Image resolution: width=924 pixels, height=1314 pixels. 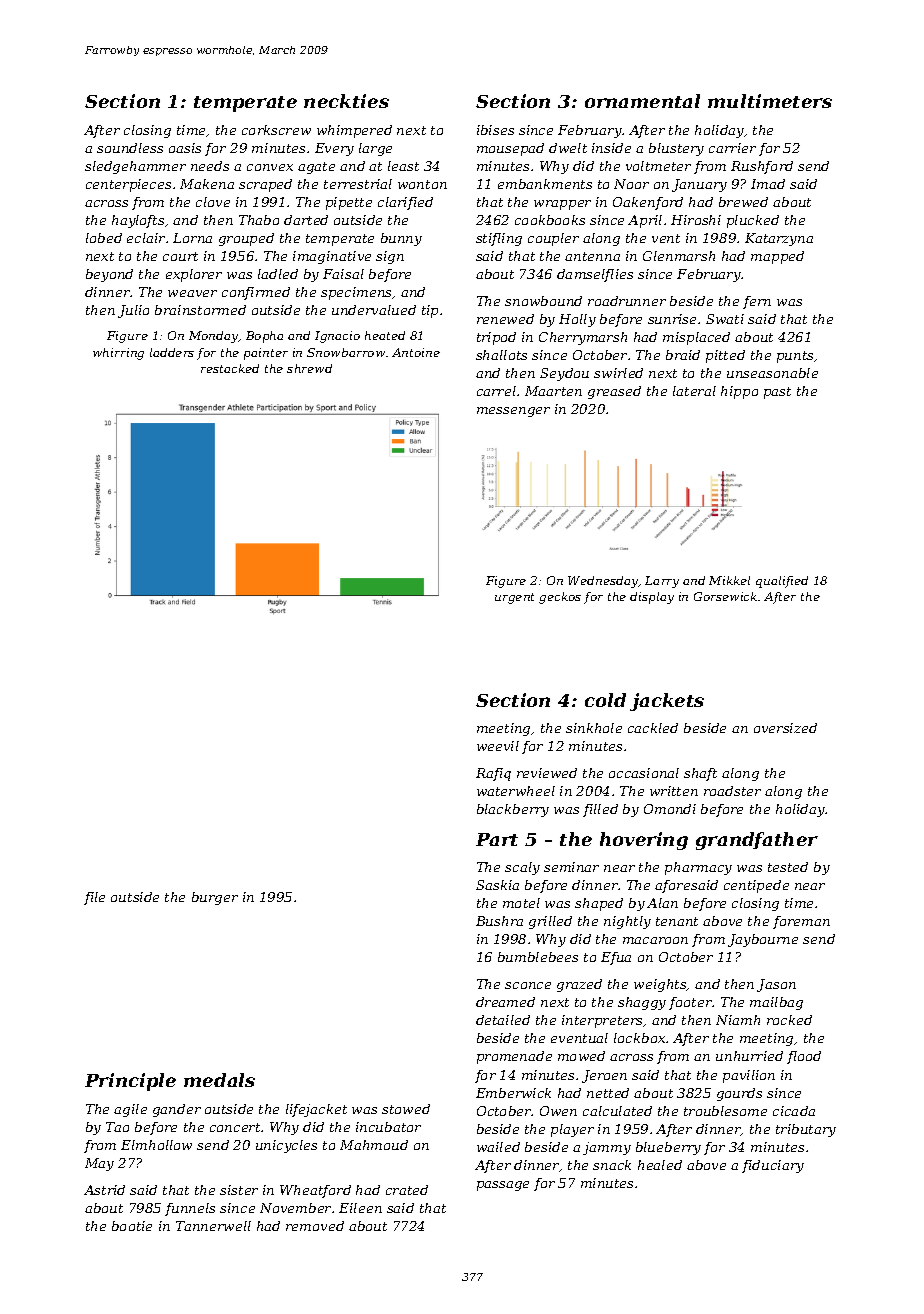 What do you see at coordinates (514, 598) in the screenshot?
I see `urgent` at bounding box center [514, 598].
